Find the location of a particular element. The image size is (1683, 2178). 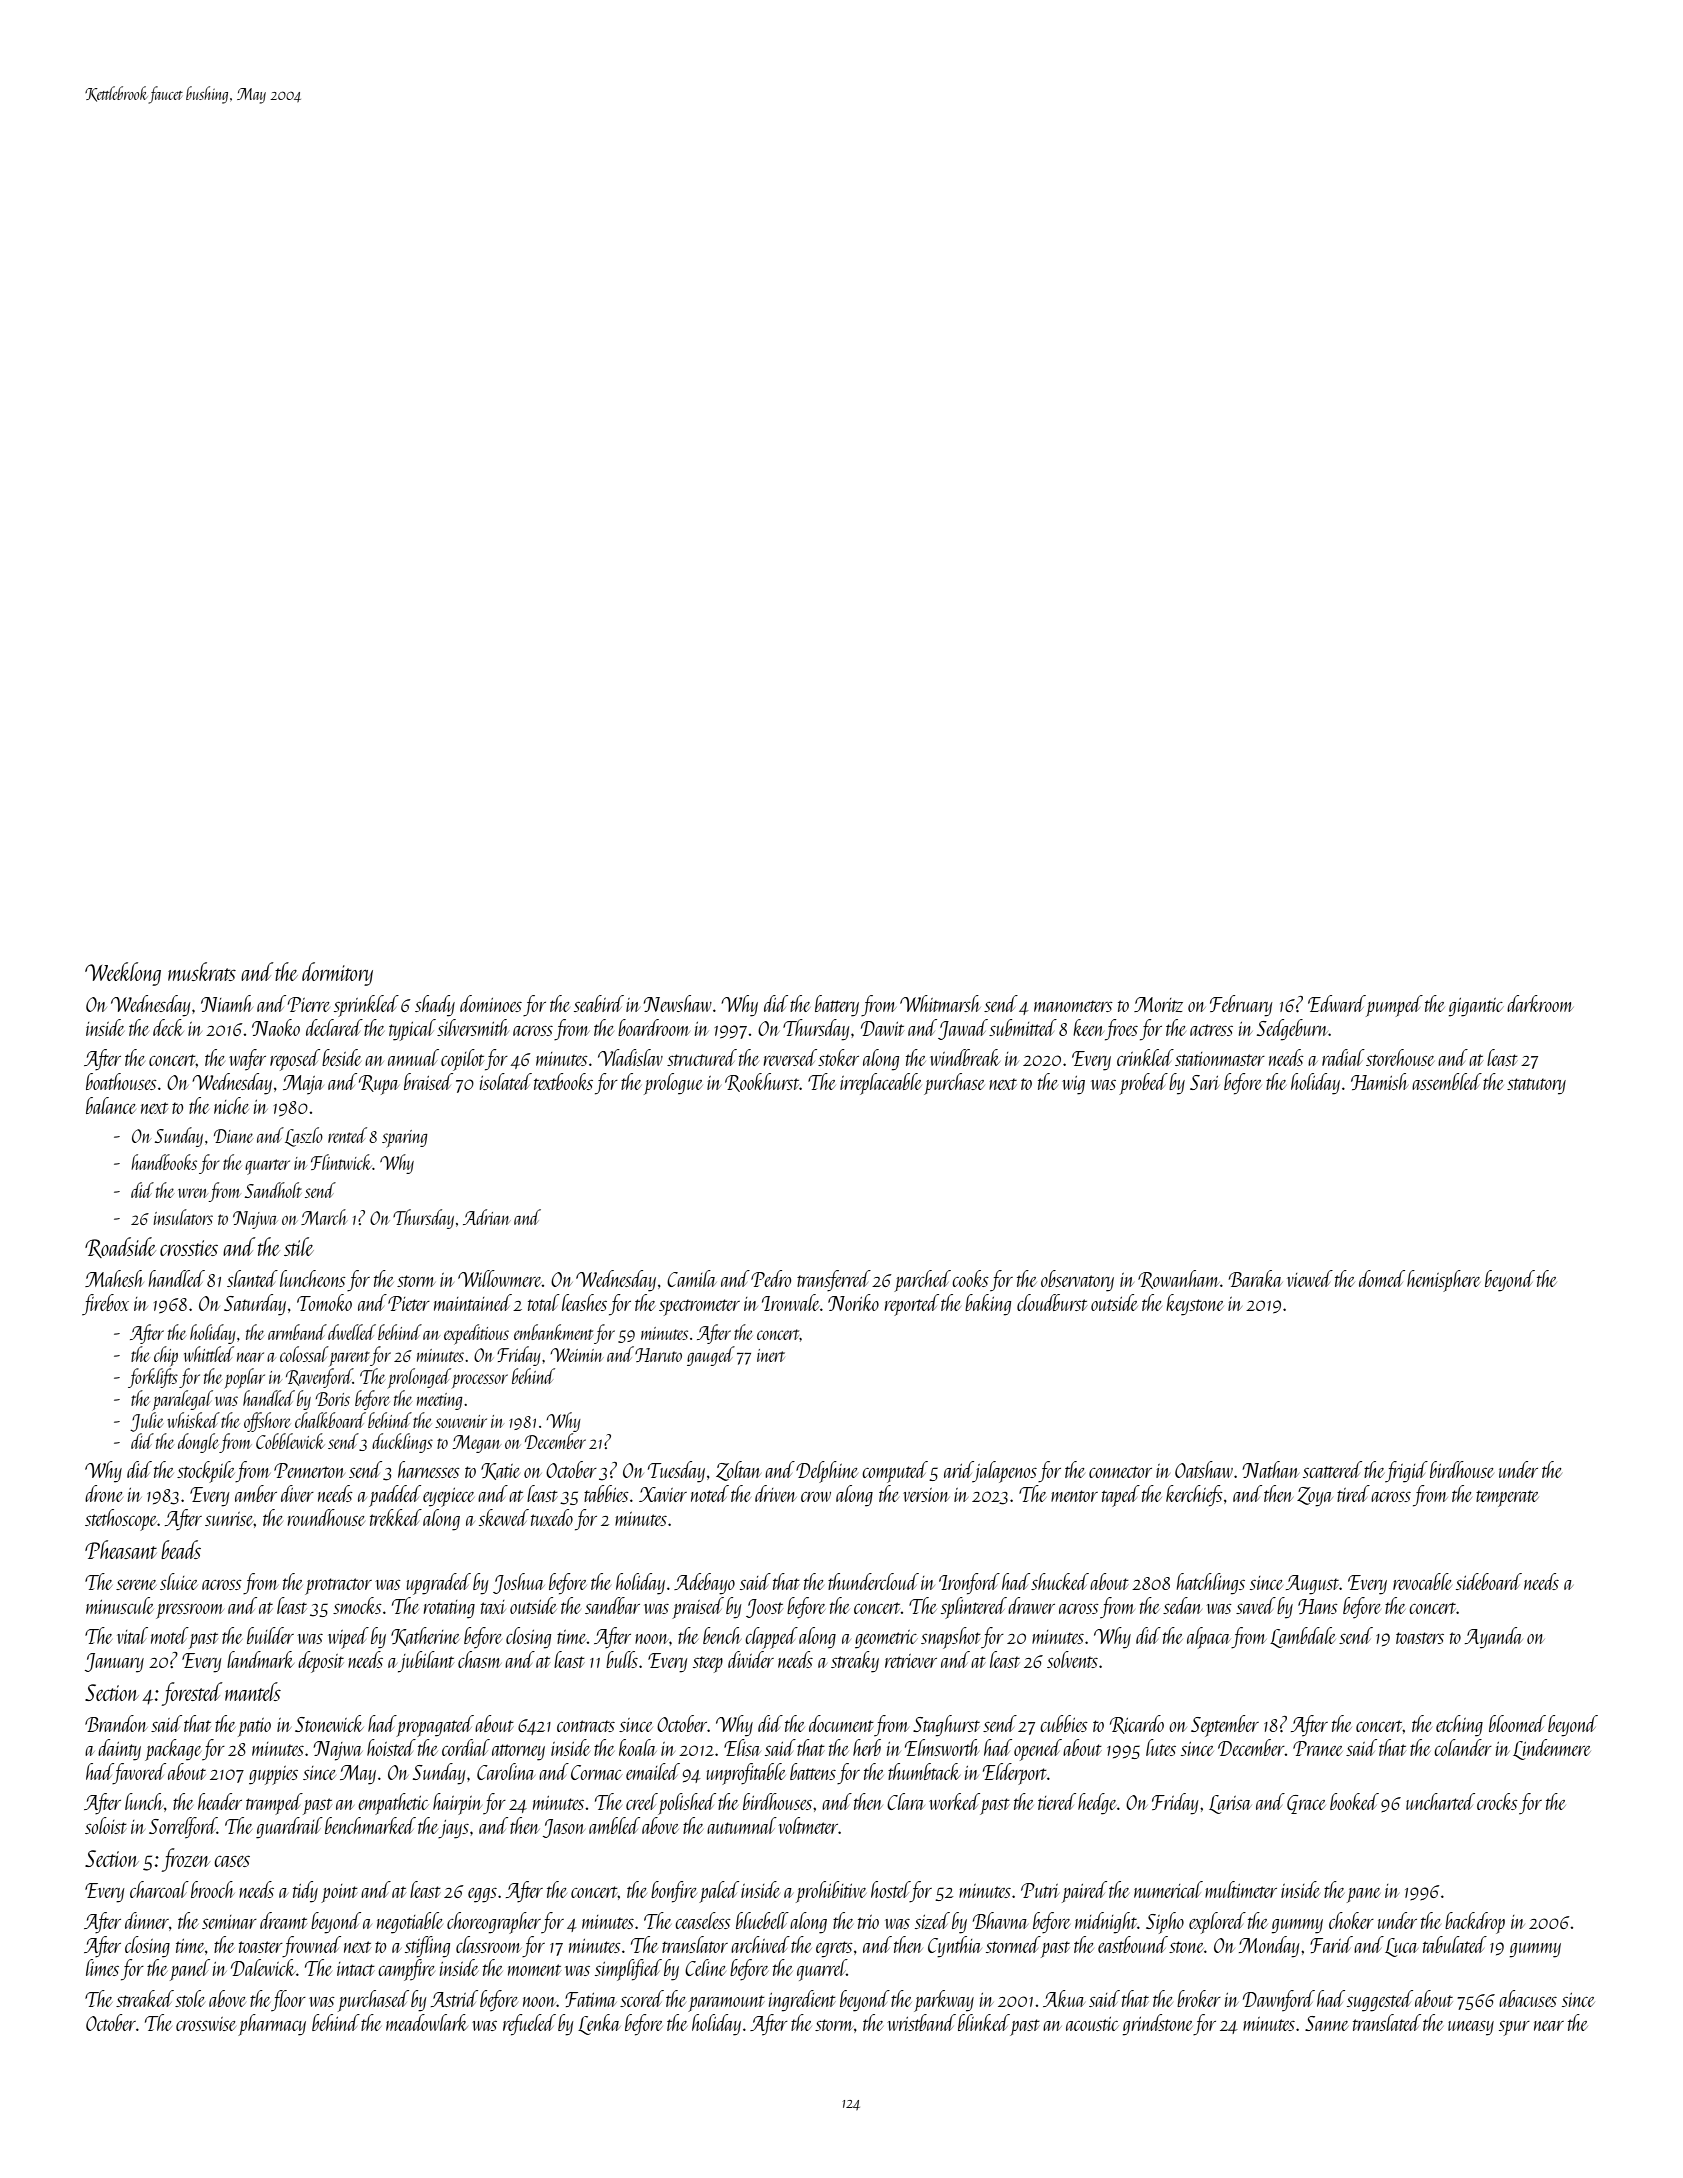

Rookhurst is located at coordinates (762, 1082).
